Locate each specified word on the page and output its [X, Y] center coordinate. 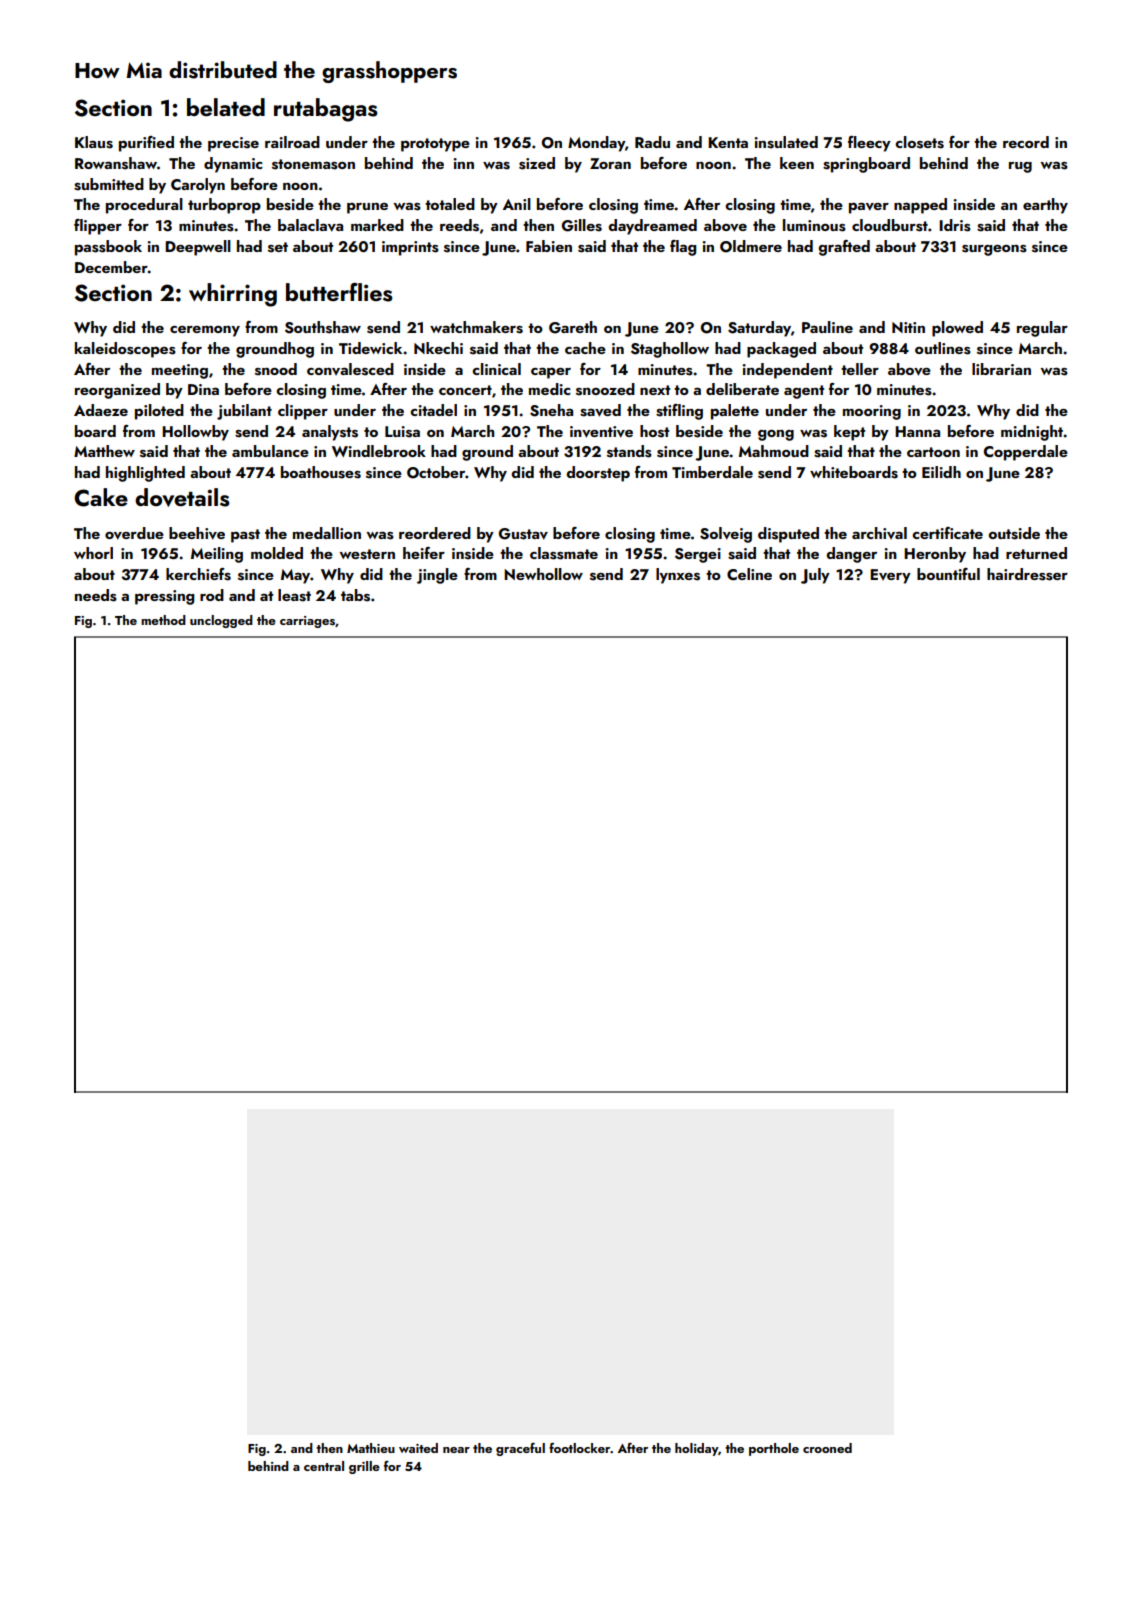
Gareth [573, 327]
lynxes [678, 576]
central [324, 1466]
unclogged [221, 621]
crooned [827, 1448]
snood [276, 369]
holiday [696, 1449]
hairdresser [1027, 574]
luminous [814, 225]
